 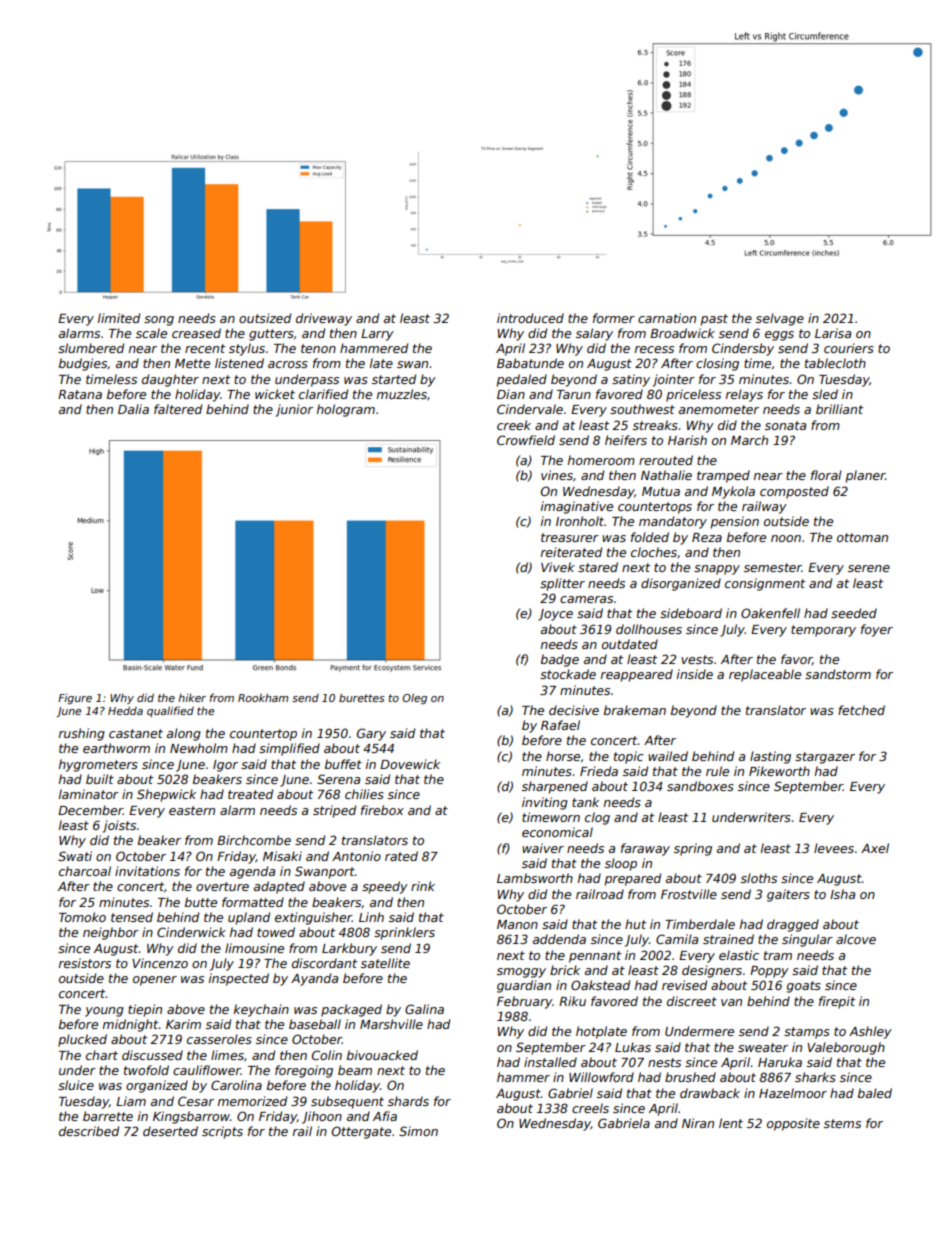 What do you see at coordinates (526, 440) in the image?
I see `Crowfield` at bounding box center [526, 440].
